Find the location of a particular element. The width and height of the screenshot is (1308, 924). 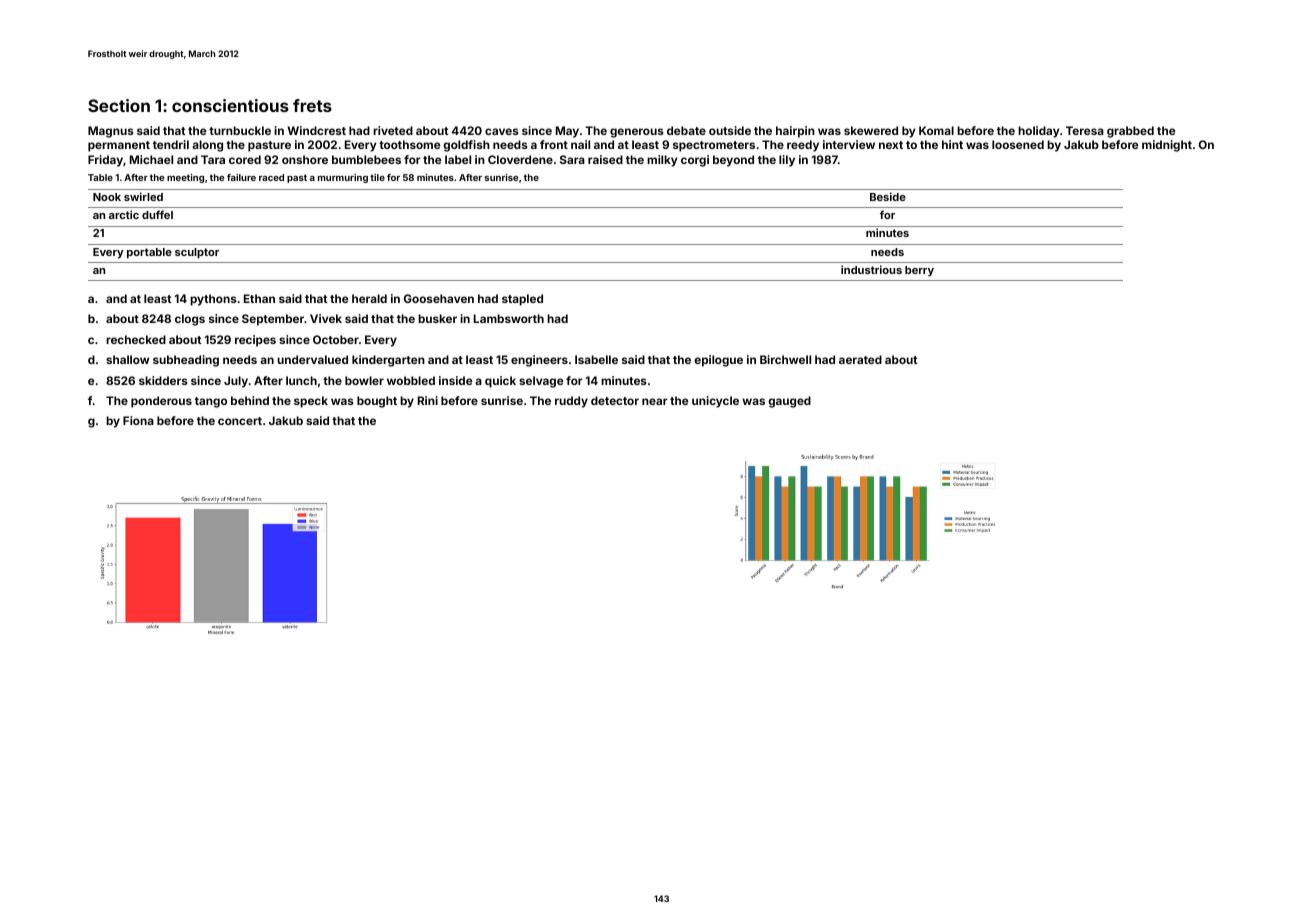

Fiona is located at coordinates (138, 420).
